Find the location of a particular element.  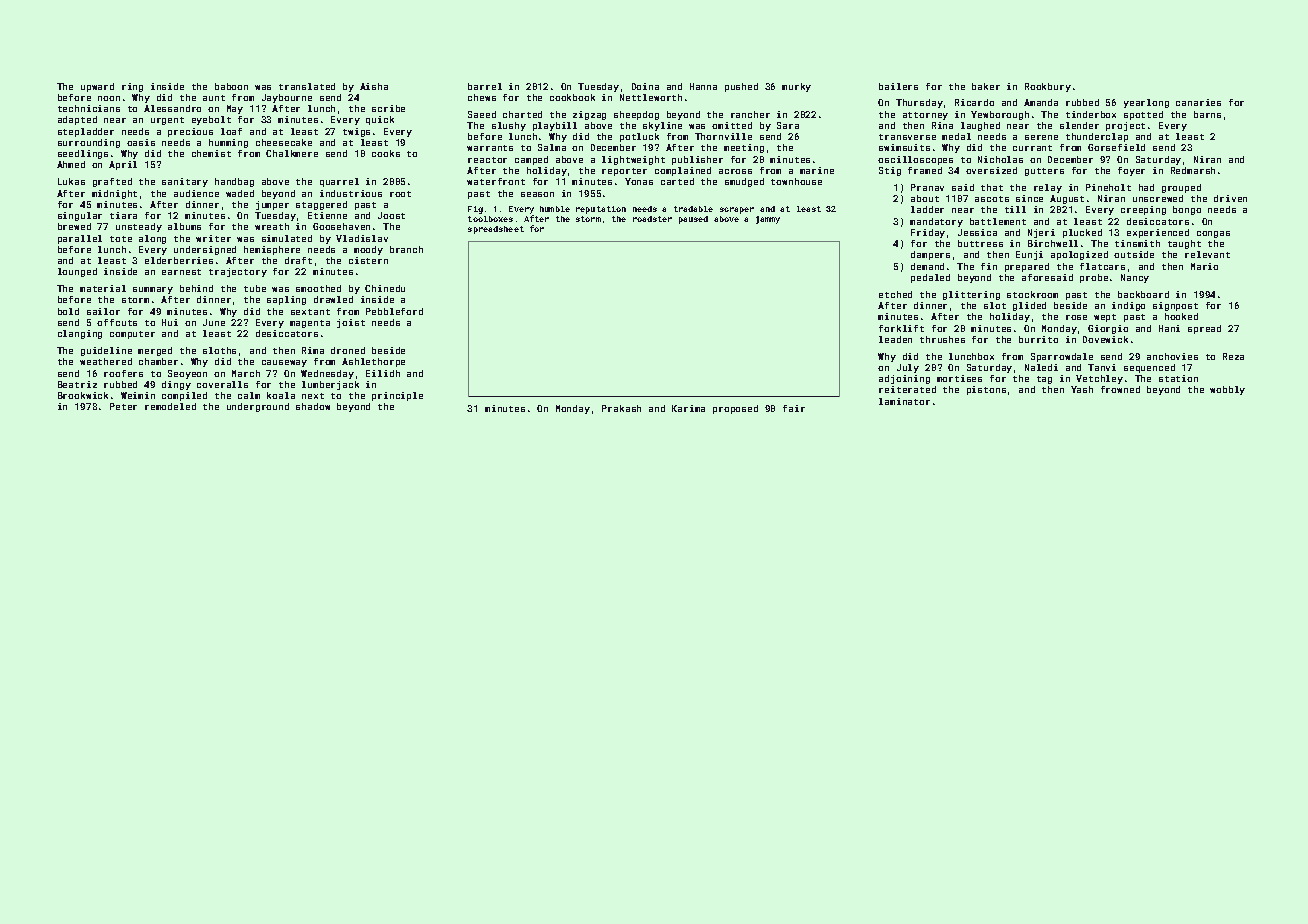

forklift is located at coordinates (901, 328).
